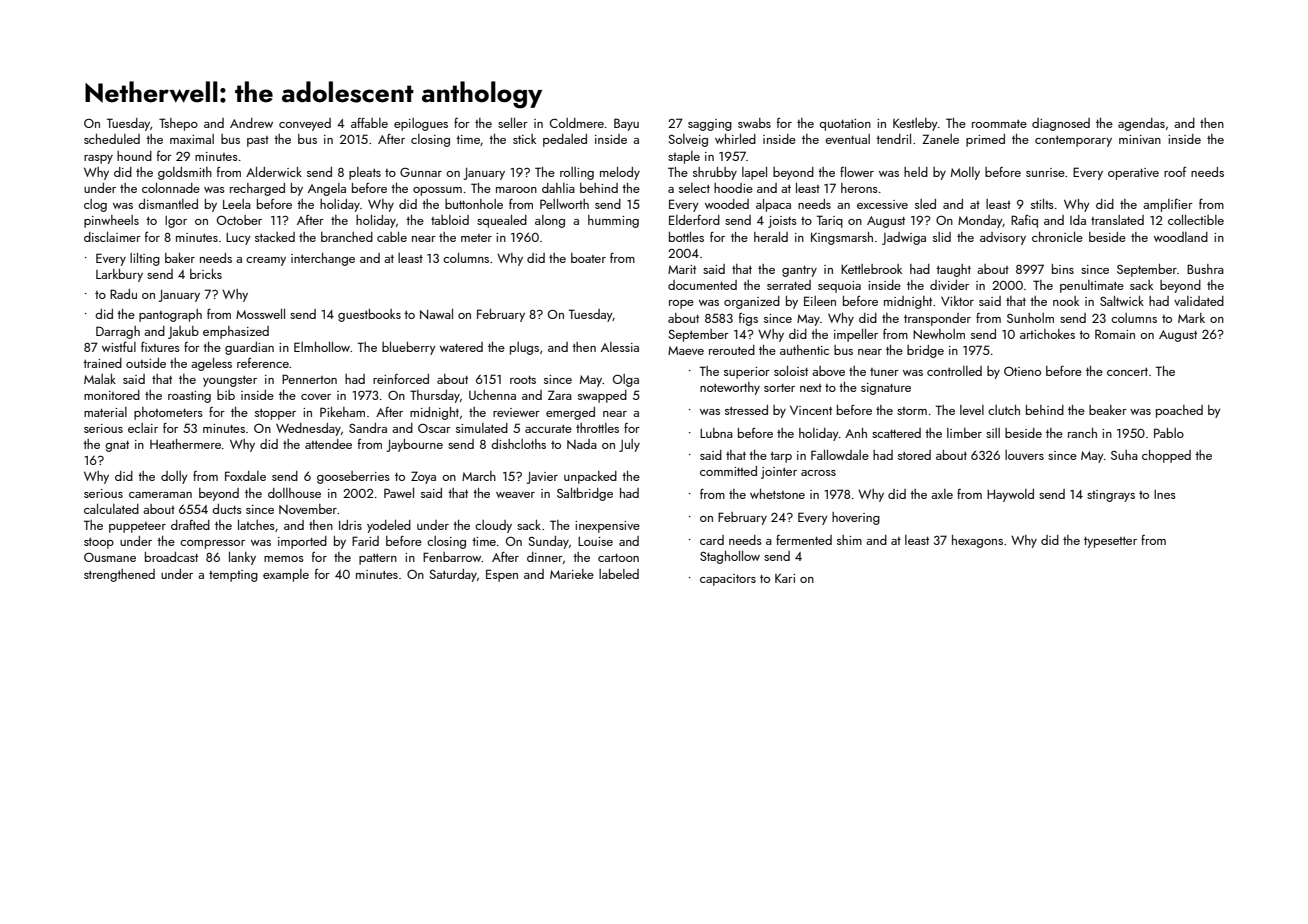 The image size is (1308, 924). I want to click on agendas, so click(1141, 124).
